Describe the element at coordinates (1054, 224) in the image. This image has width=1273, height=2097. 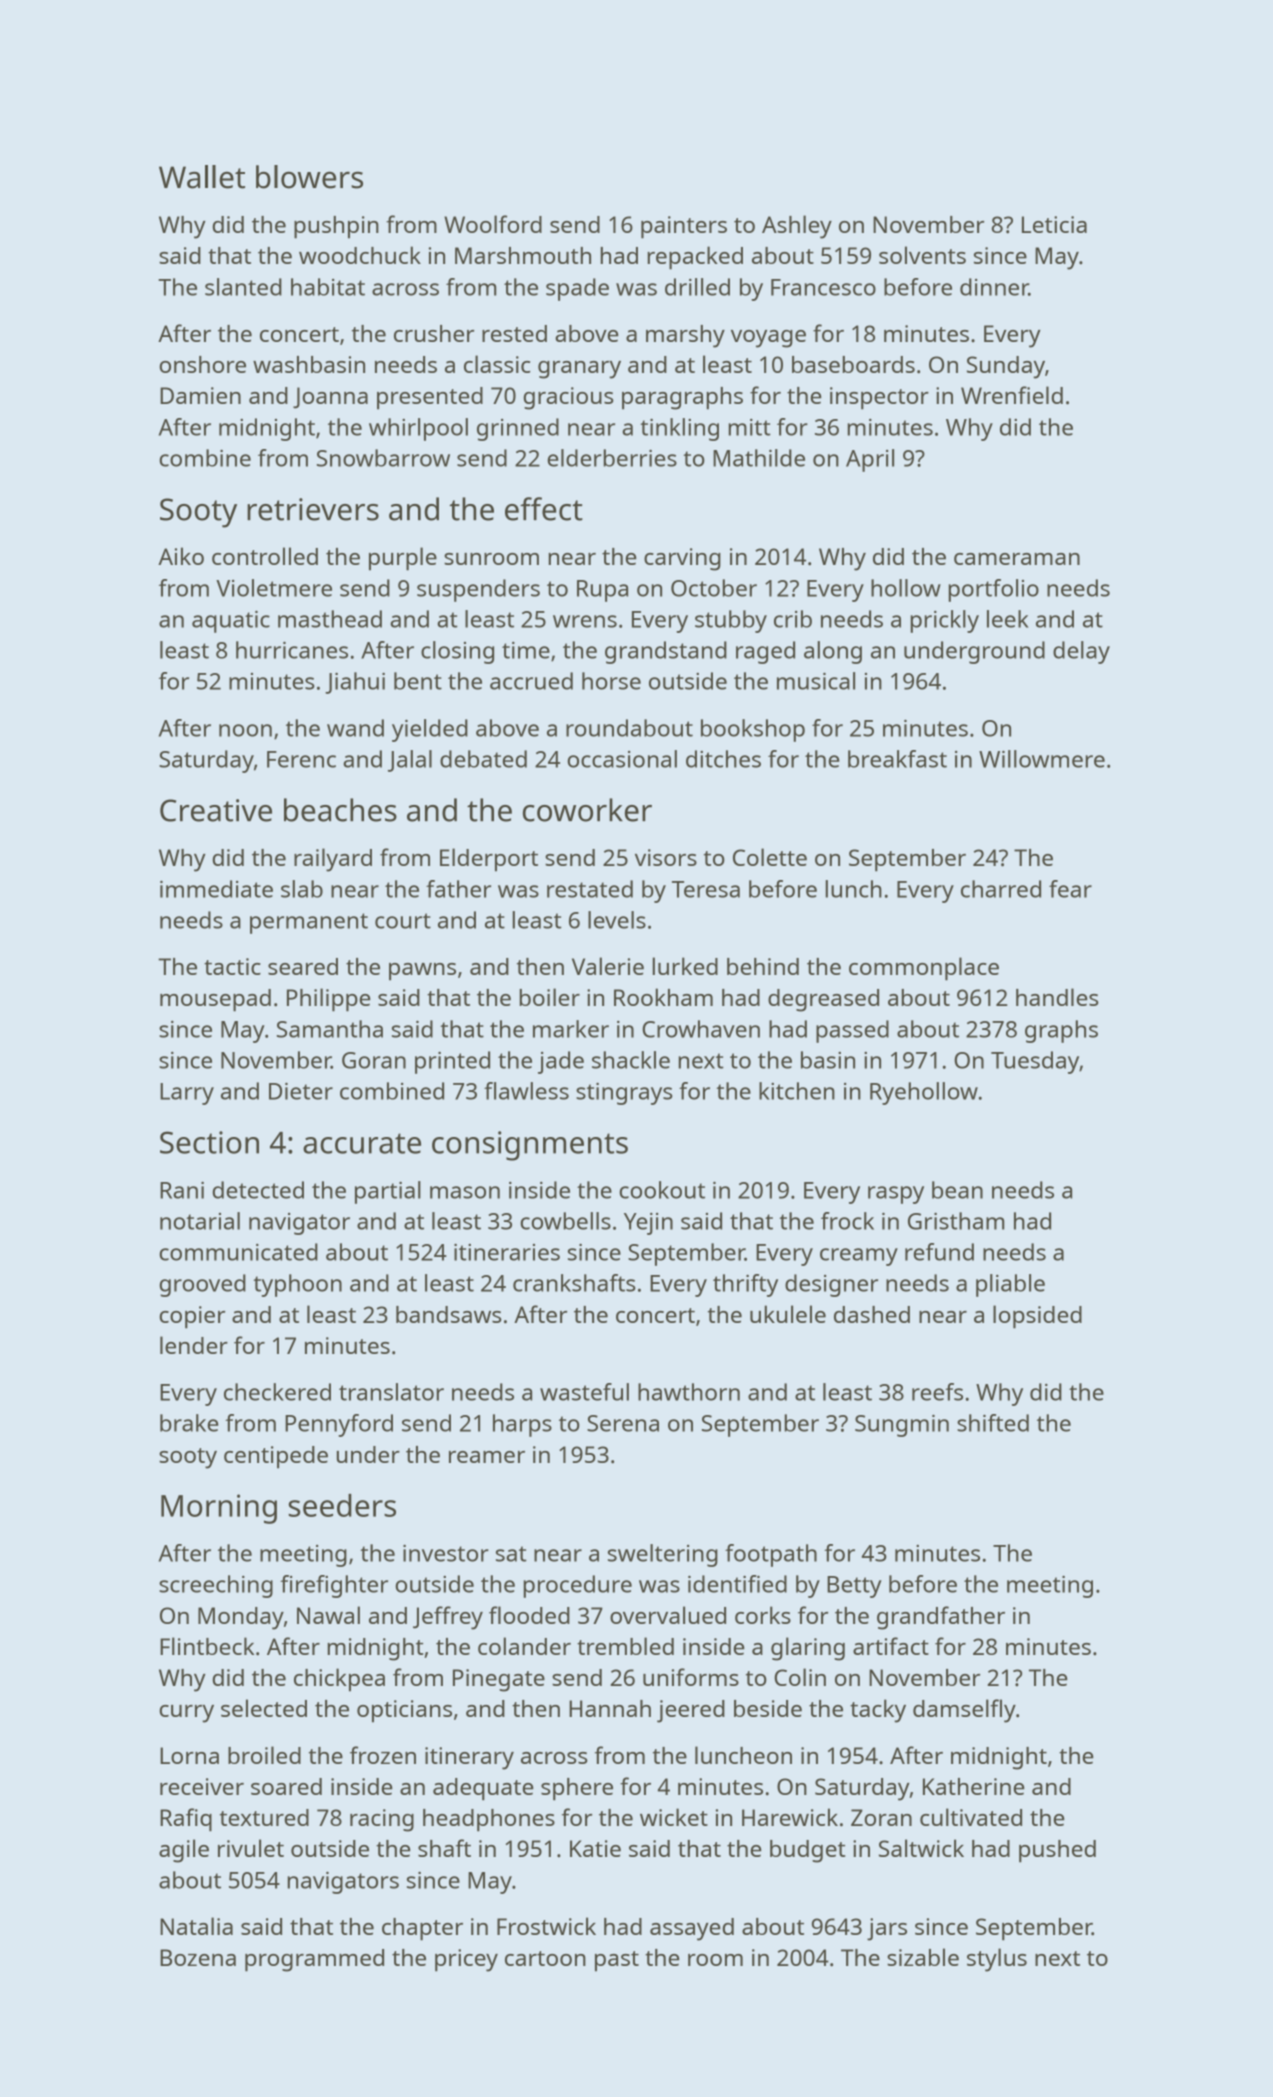
I see `Leticia` at that location.
